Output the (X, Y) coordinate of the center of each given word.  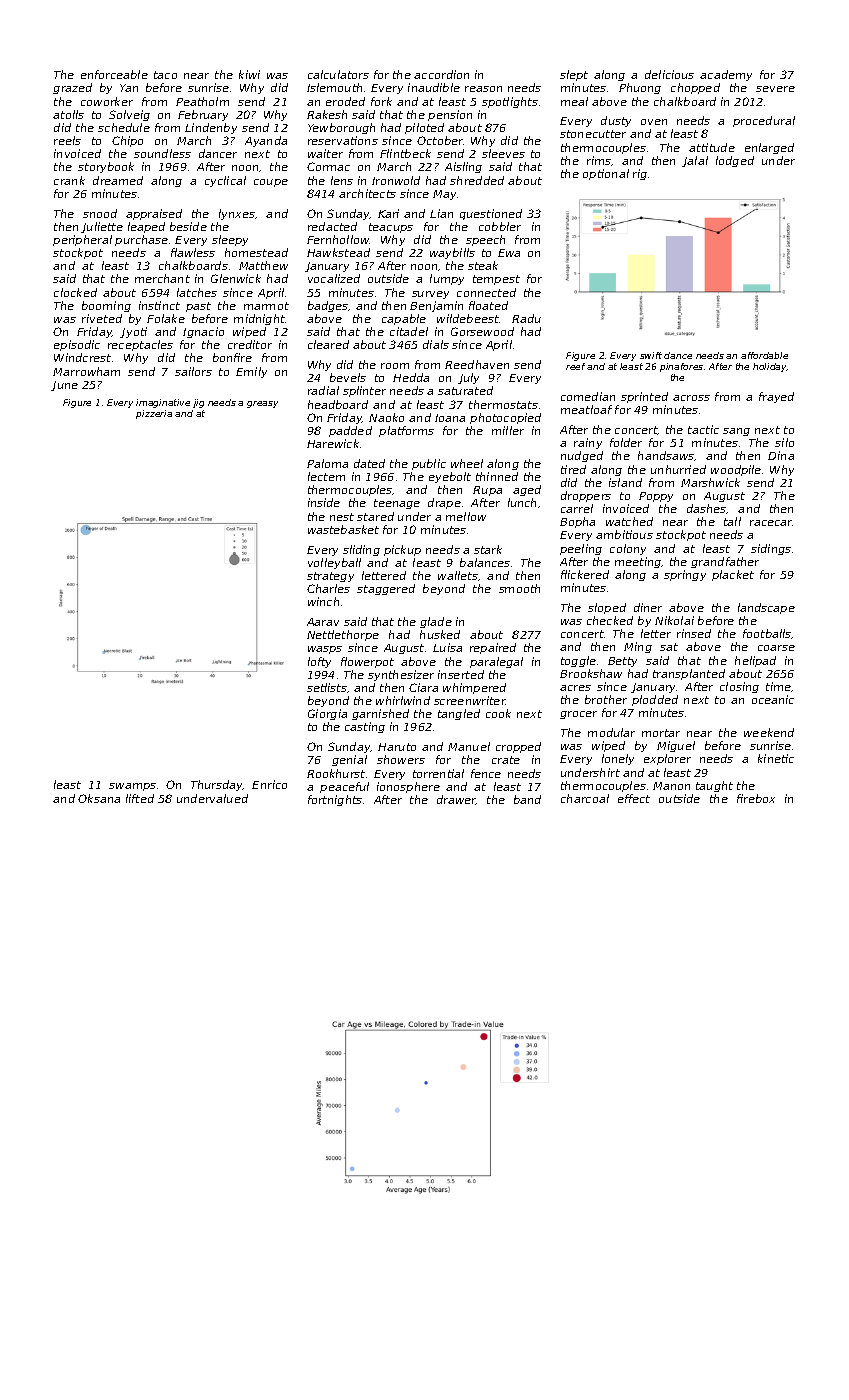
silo (784, 442)
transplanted (689, 674)
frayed (776, 397)
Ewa (509, 253)
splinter (364, 391)
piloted (424, 128)
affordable (764, 355)
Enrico (269, 784)
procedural (764, 121)
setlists (327, 687)
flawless (193, 252)
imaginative (163, 403)
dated (369, 463)
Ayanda (266, 141)
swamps (132, 787)
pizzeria (154, 414)
